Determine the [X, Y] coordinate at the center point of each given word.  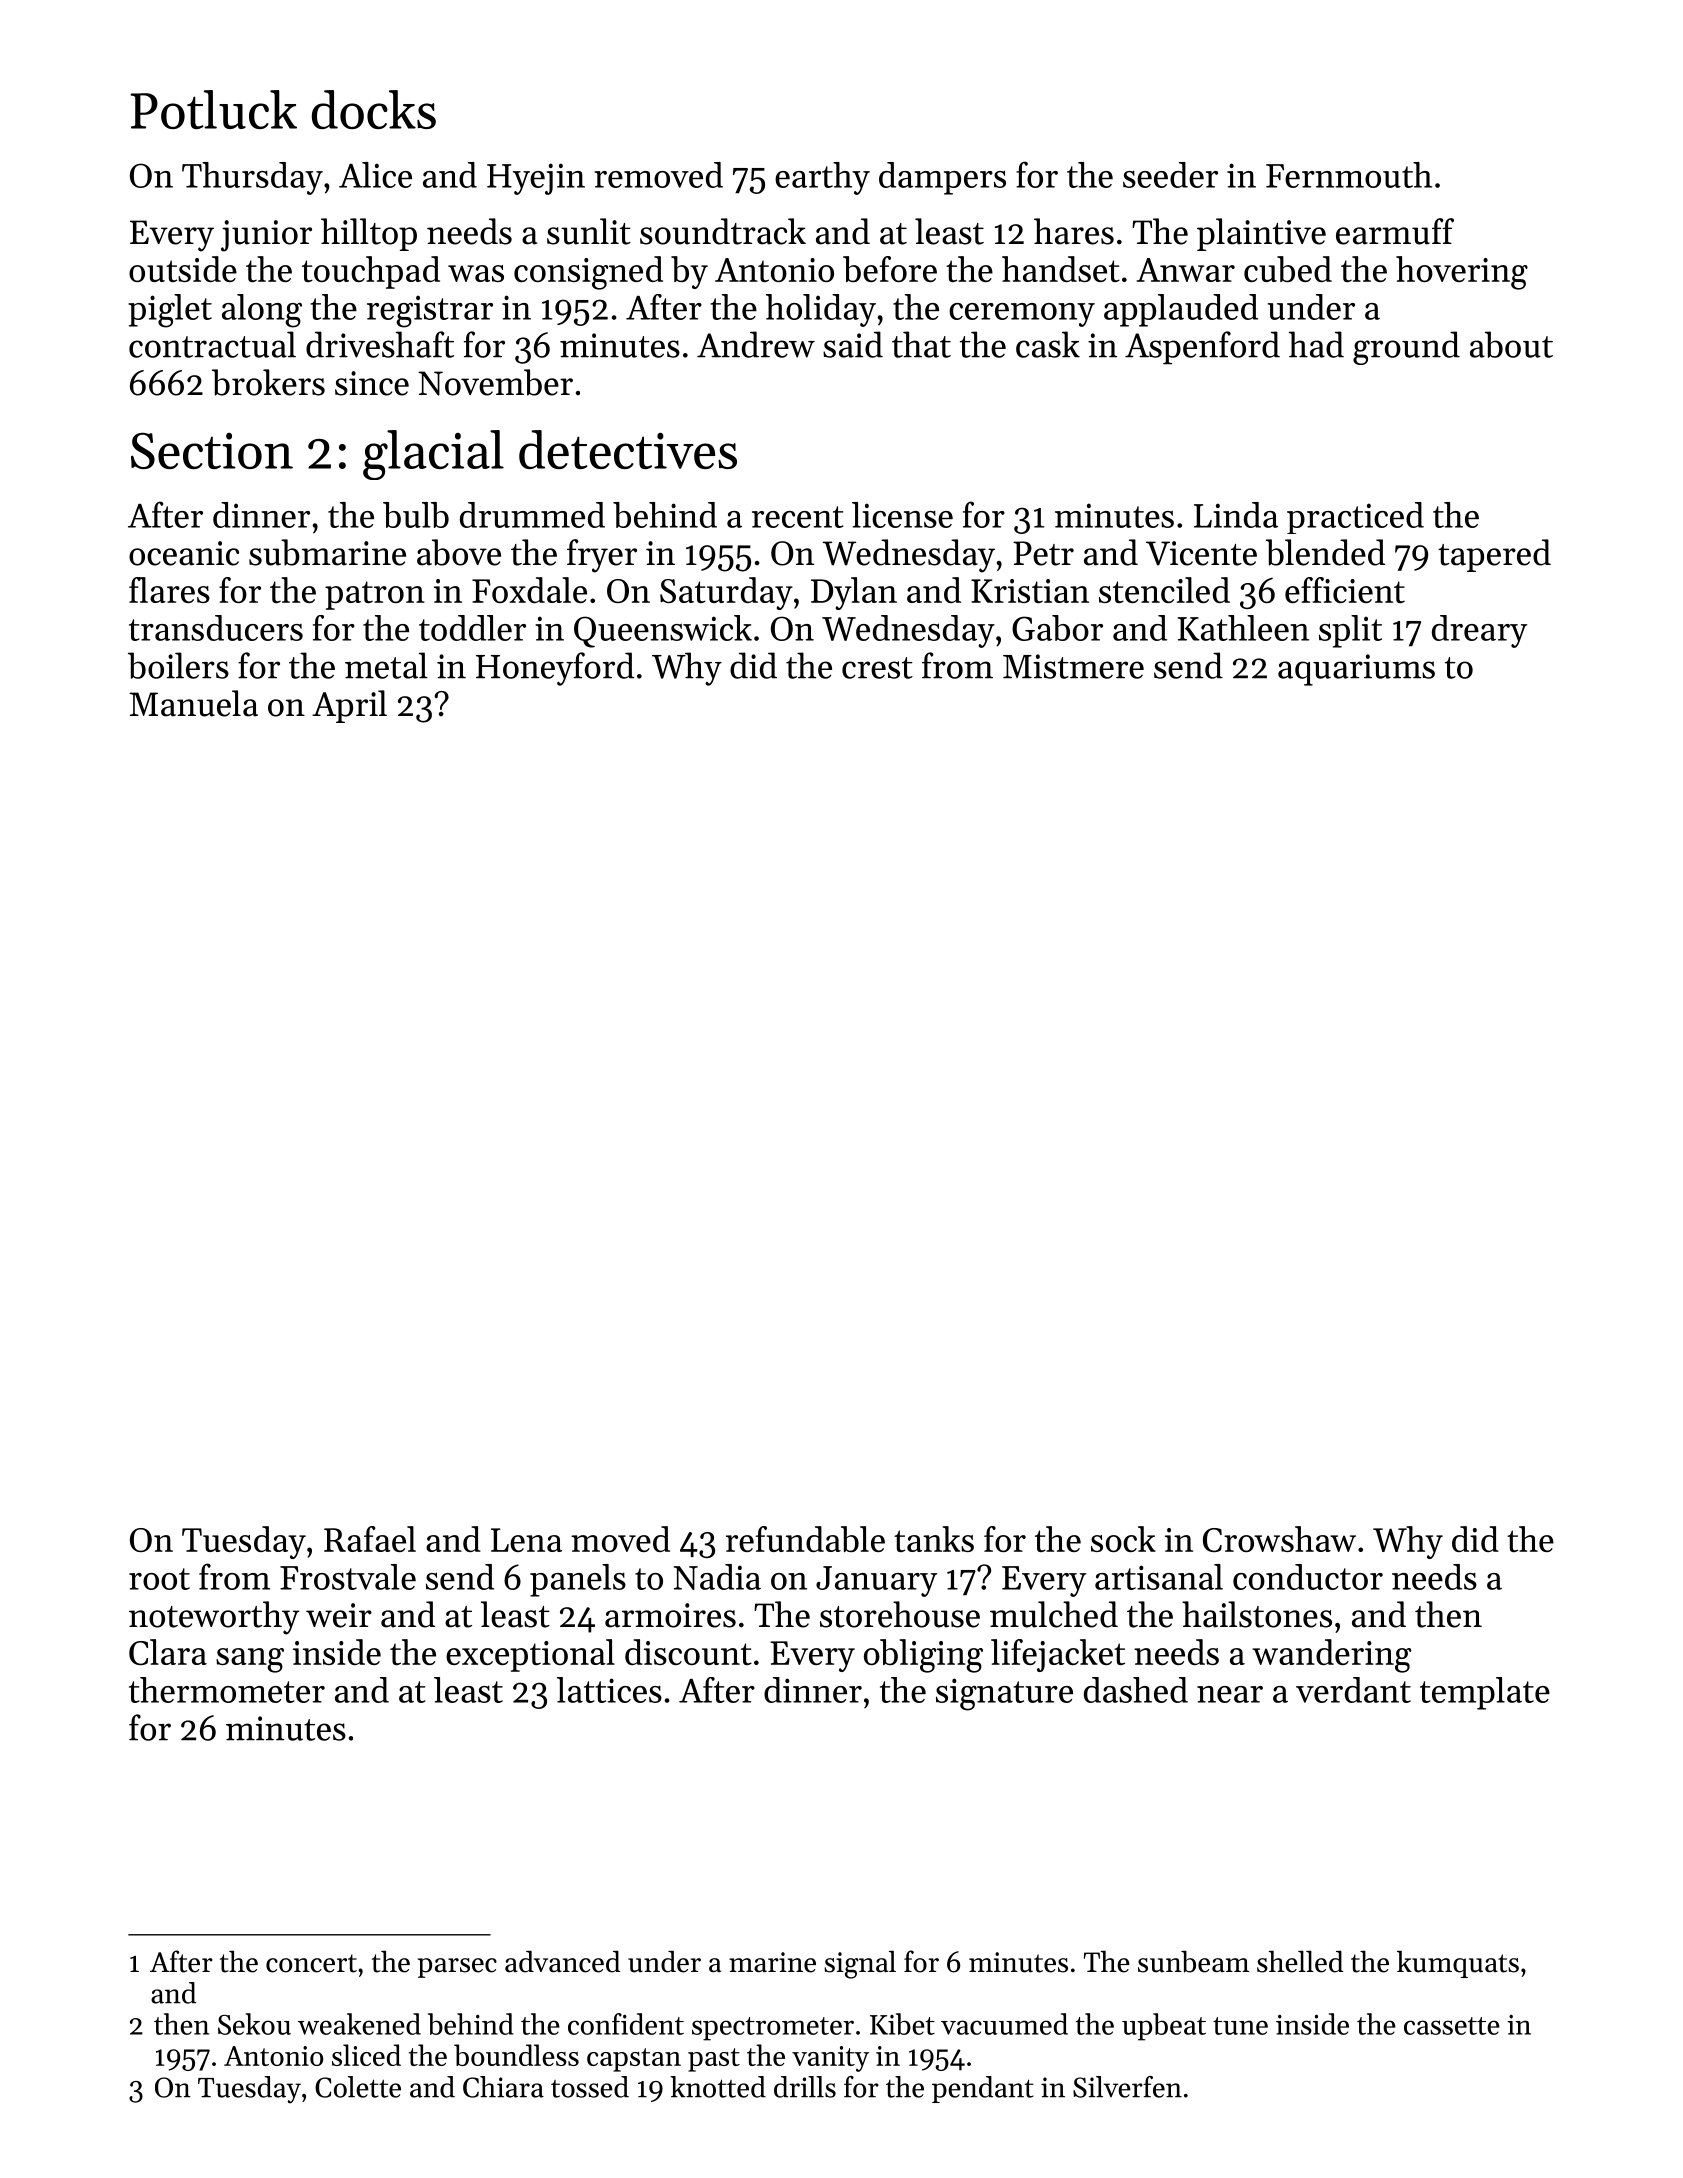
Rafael [370, 1539]
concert [311, 1963]
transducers [216, 628]
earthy [822, 178]
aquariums [1356, 670]
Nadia [717, 1577]
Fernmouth [1349, 175]
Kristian [1030, 591]
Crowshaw [1279, 1539]
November [495, 382]
